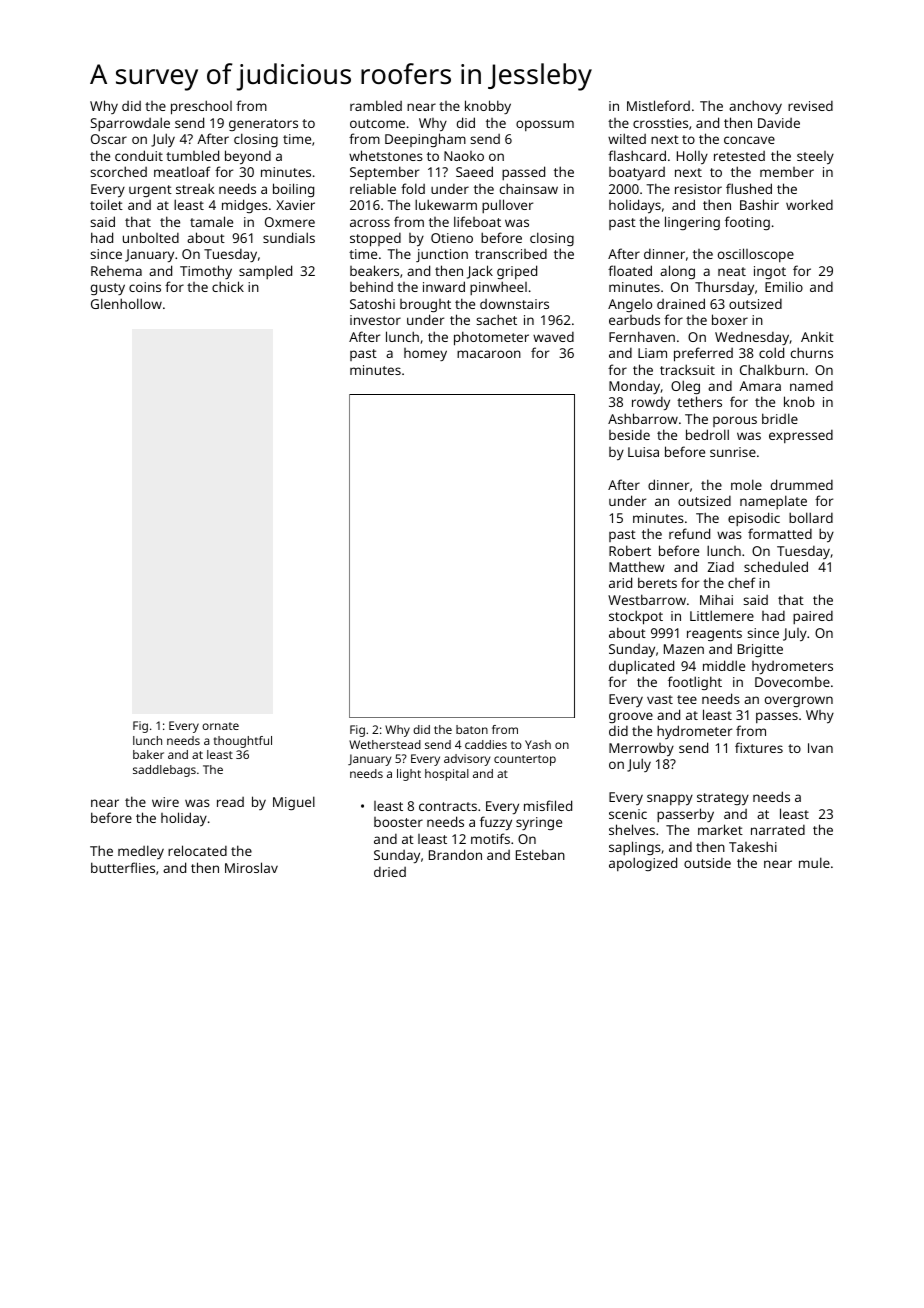 This screenshot has height=1308, width=924. Describe the element at coordinates (384, 173) in the screenshot. I see `September` at that location.
